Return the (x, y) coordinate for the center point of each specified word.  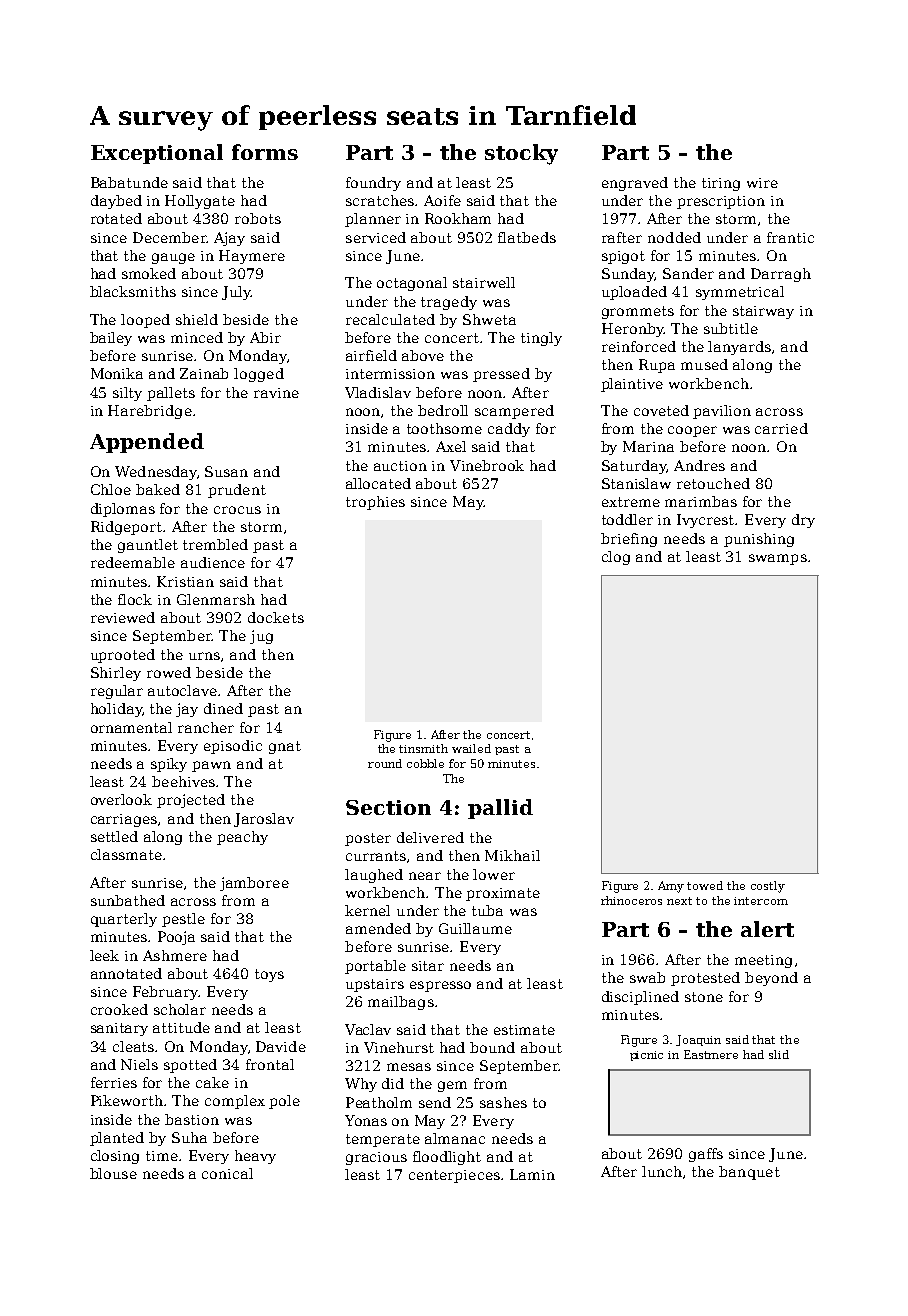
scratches (380, 200)
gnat (285, 747)
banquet (749, 1173)
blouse (113, 1173)
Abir (265, 337)
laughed (374, 876)
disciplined (640, 998)
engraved (635, 184)
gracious (376, 1158)
